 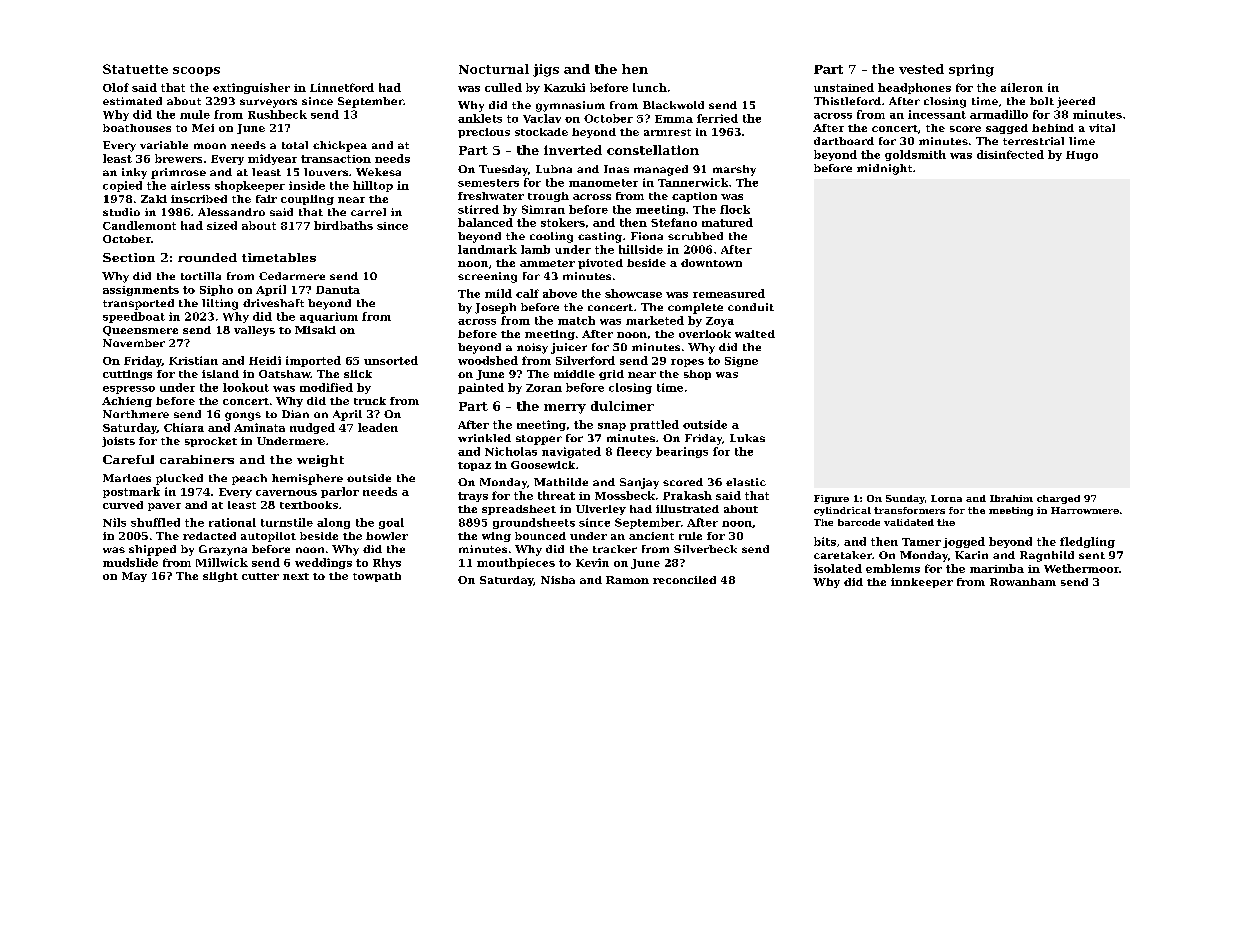 What do you see at coordinates (674, 222) in the page?
I see `Stefano` at bounding box center [674, 222].
